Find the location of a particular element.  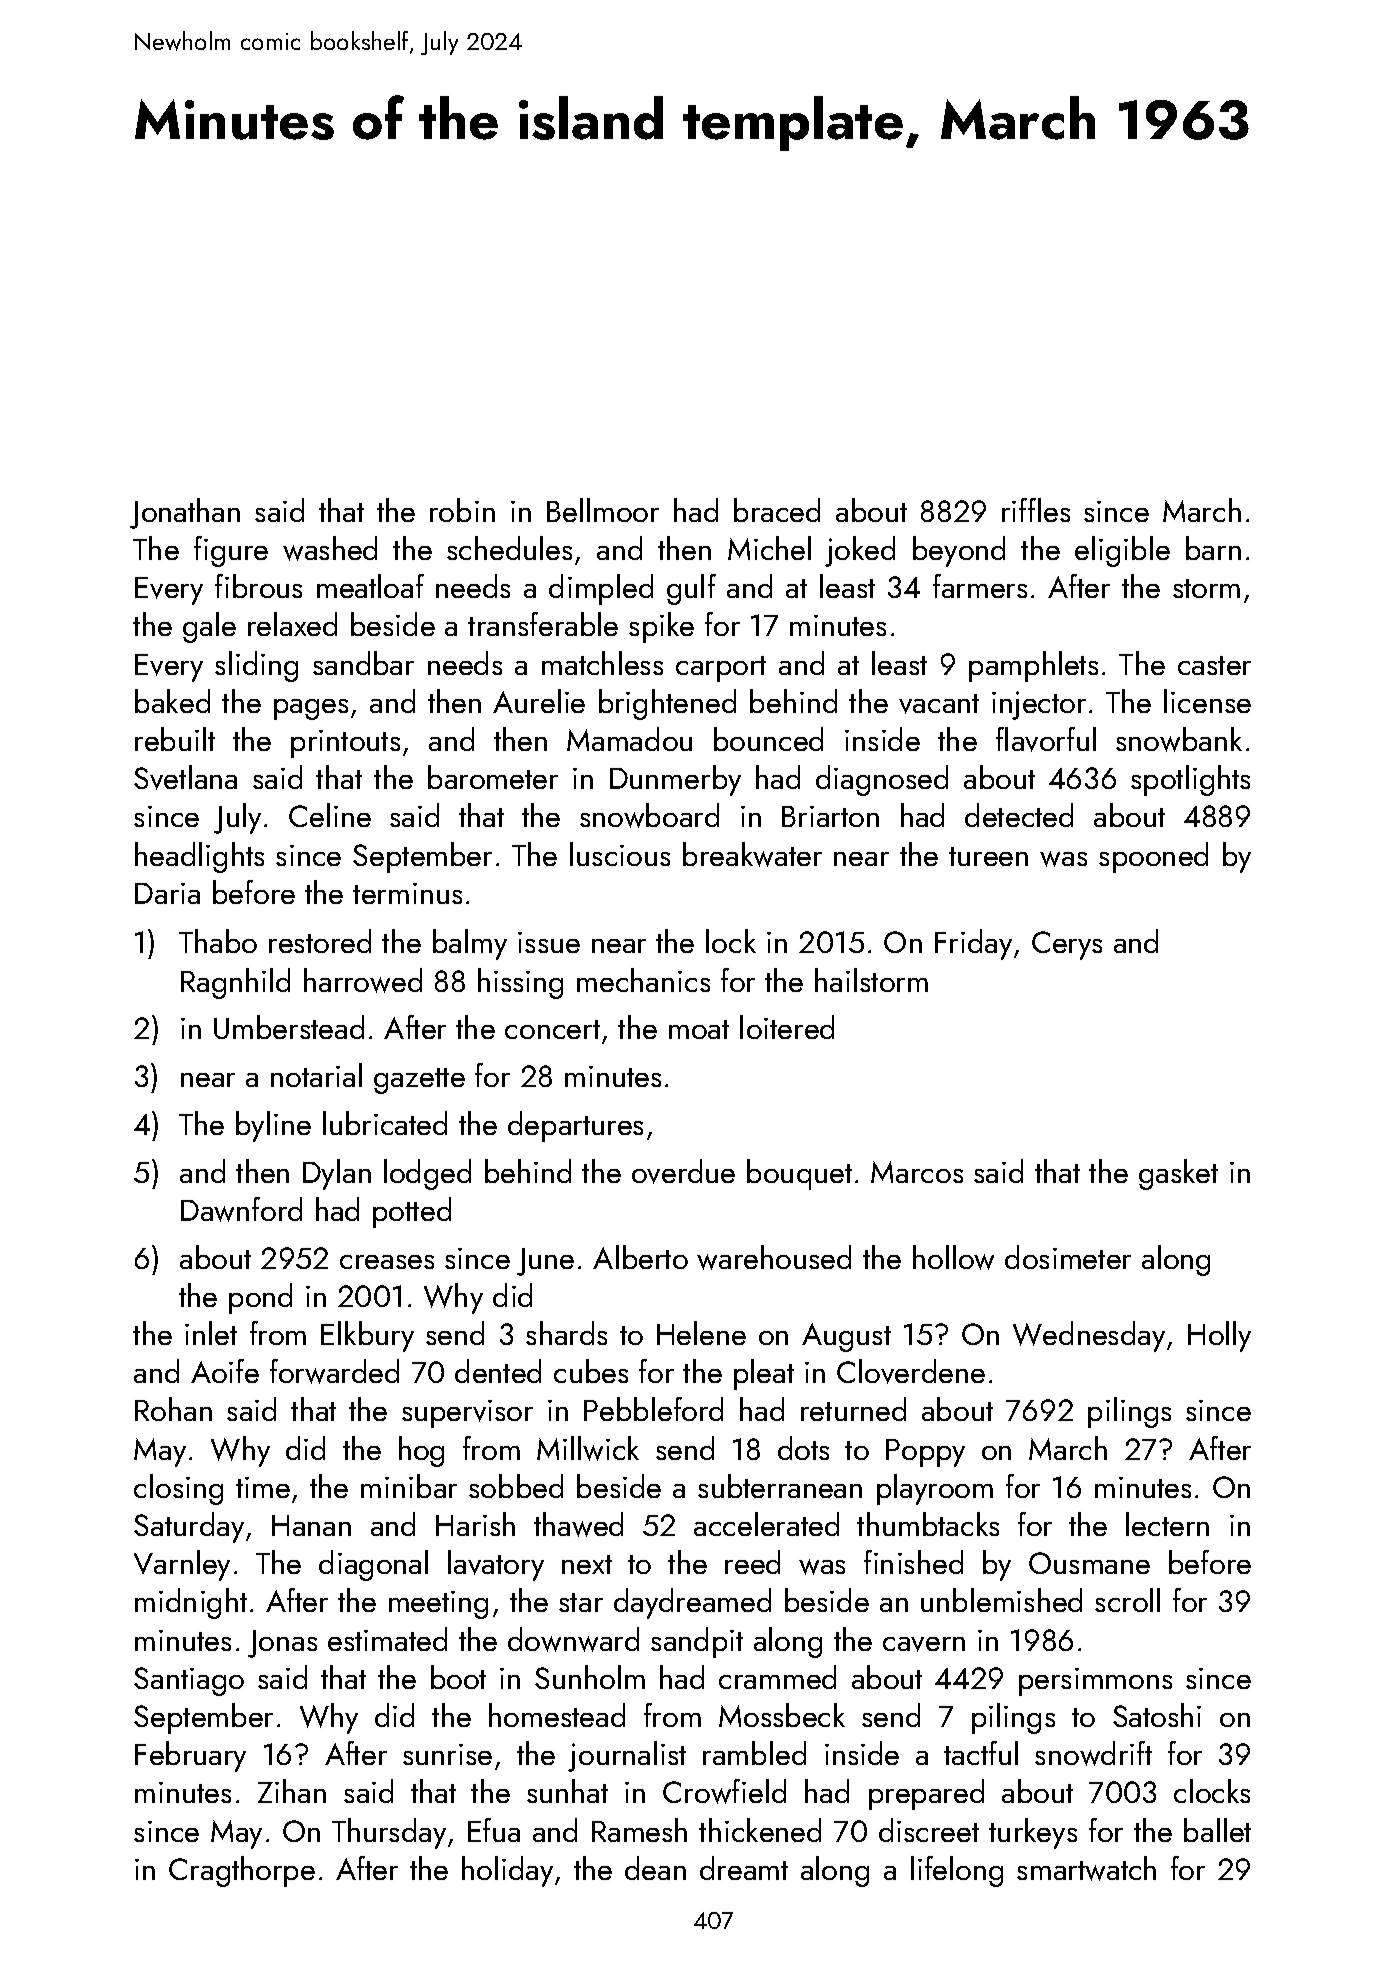

February is located at coordinates (190, 1756).
